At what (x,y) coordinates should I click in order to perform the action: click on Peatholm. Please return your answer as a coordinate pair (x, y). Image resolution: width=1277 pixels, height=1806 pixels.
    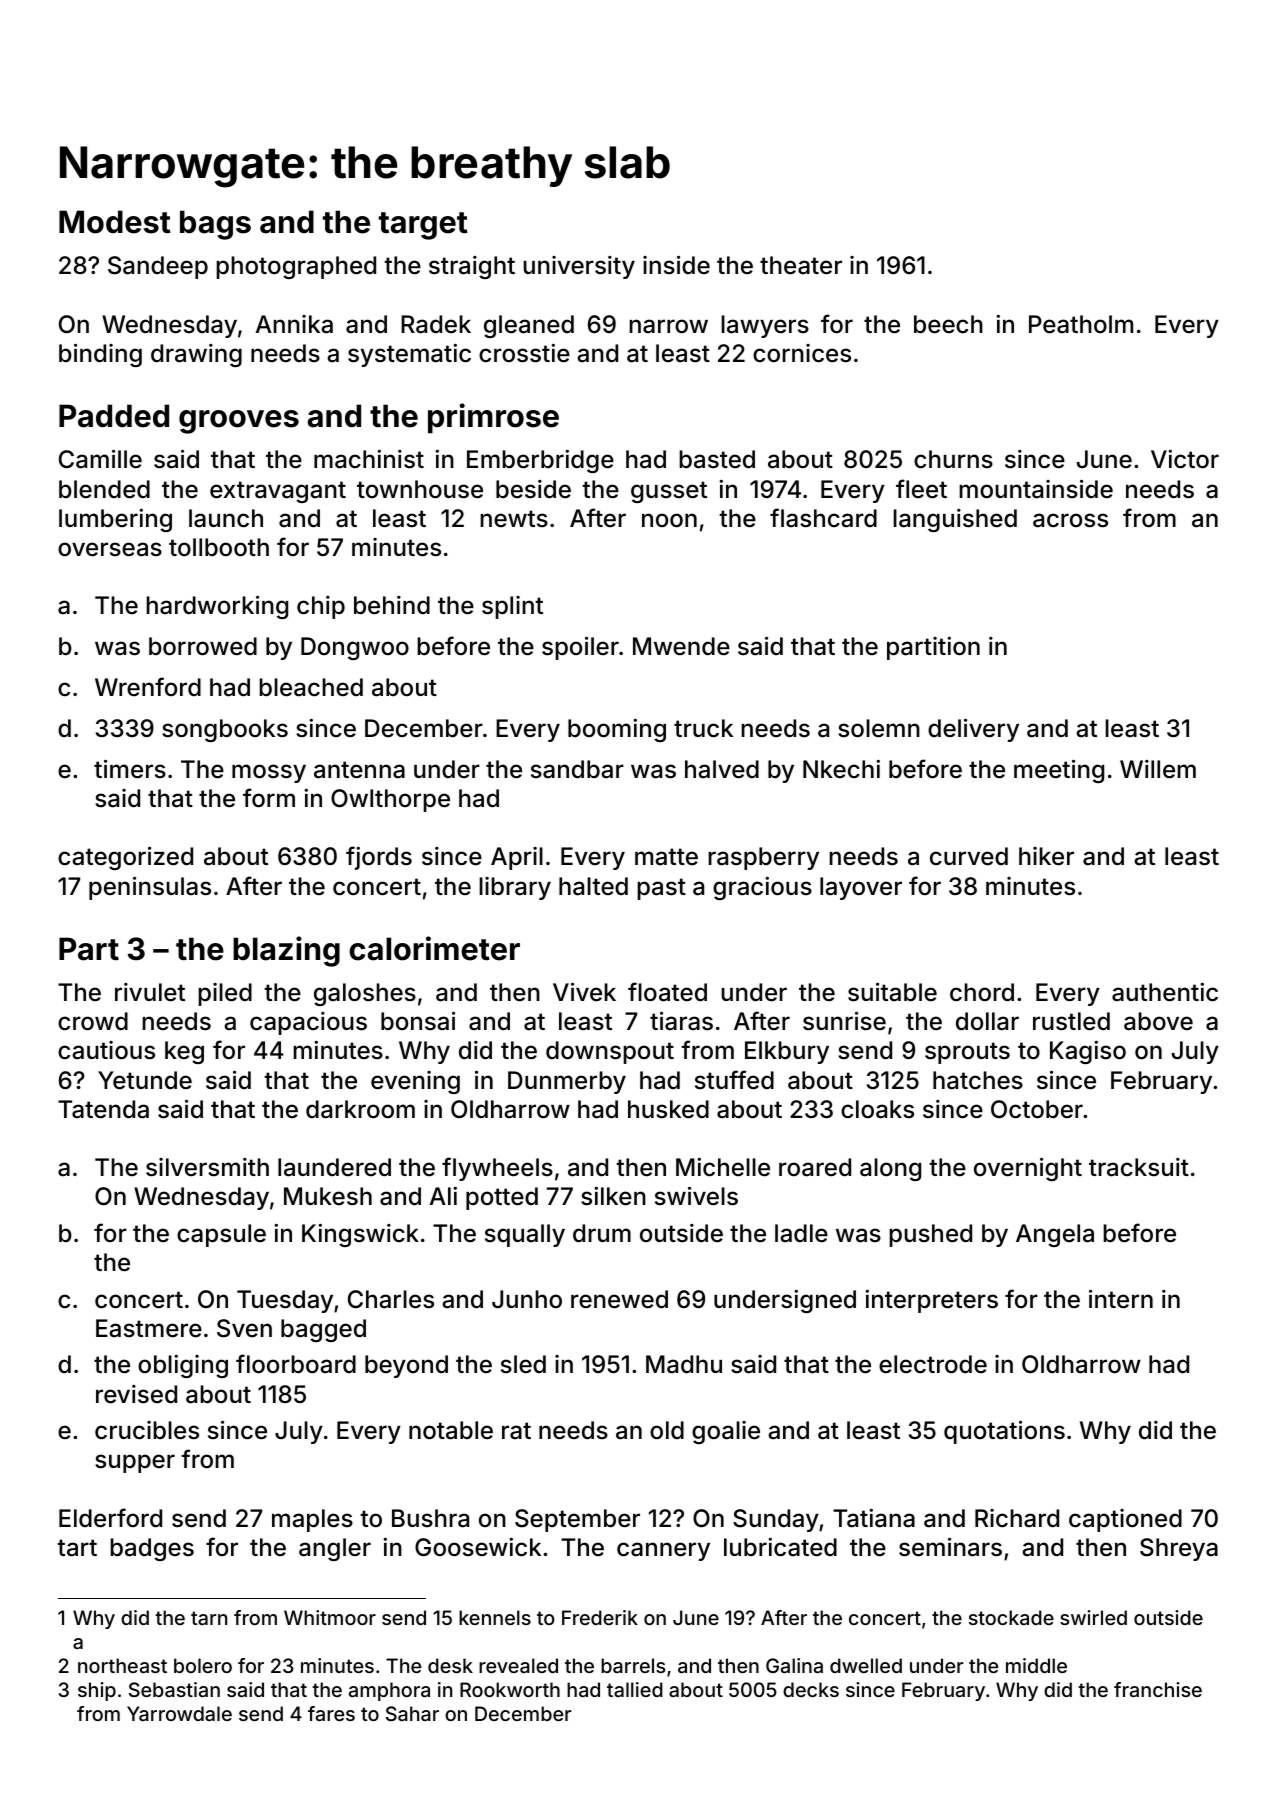
    Looking at the image, I should click on (1081, 324).
